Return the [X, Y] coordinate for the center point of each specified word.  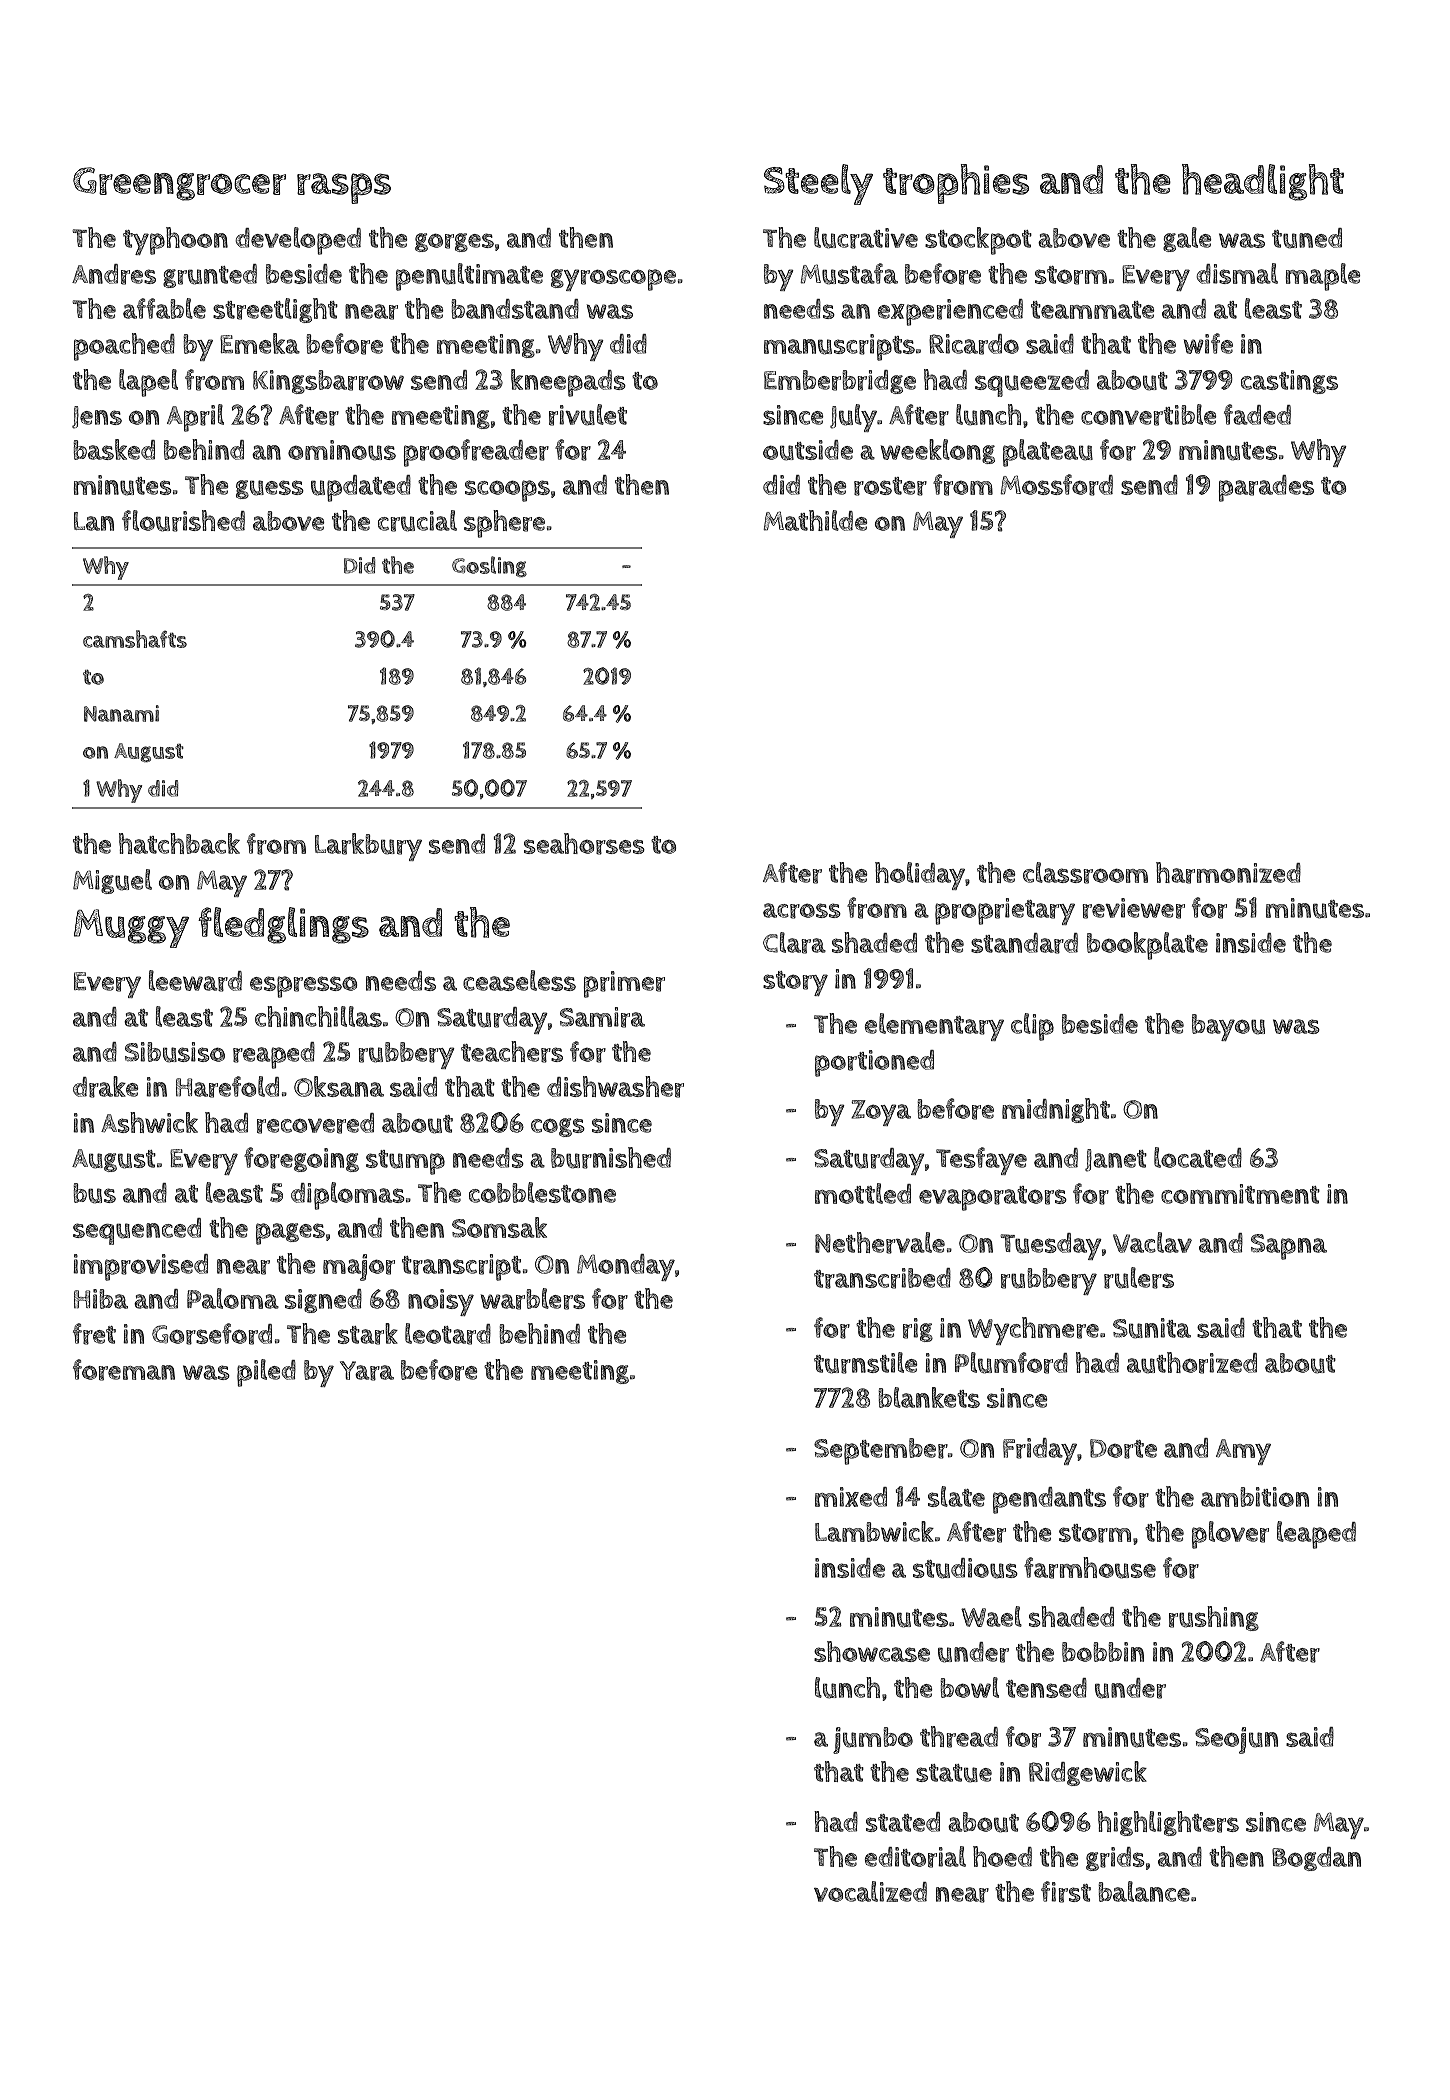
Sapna [1289, 1247]
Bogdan [1316, 1859]
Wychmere [1033, 1331]
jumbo [873, 1740]
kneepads [568, 383]
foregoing [301, 1159]
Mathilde [815, 520]
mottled [863, 1193]
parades [1266, 488]
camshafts [135, 639]
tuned [1307, 238]
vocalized [870, 1891]
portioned [874, 1063]
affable [164, 308]
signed [323, 1301]
